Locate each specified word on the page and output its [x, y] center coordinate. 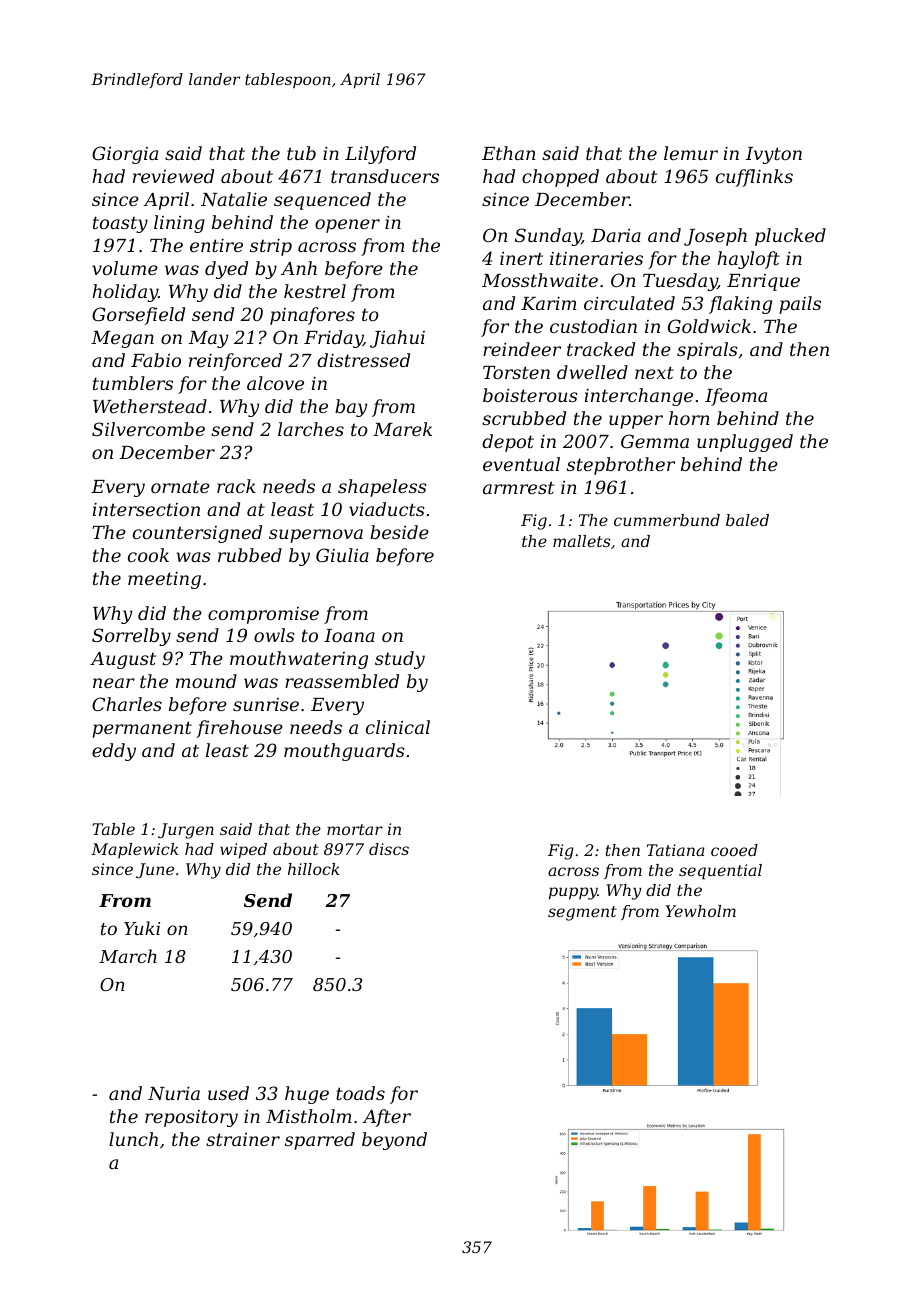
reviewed [173, 176]
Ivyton [774, 155]
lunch [133, 1139]
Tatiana [676, 850]
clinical [398, 727]
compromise [263, 615]
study [400, 660]
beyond [394, 1141]
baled [747, 520]
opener [347, 226]
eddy [114, 752]
